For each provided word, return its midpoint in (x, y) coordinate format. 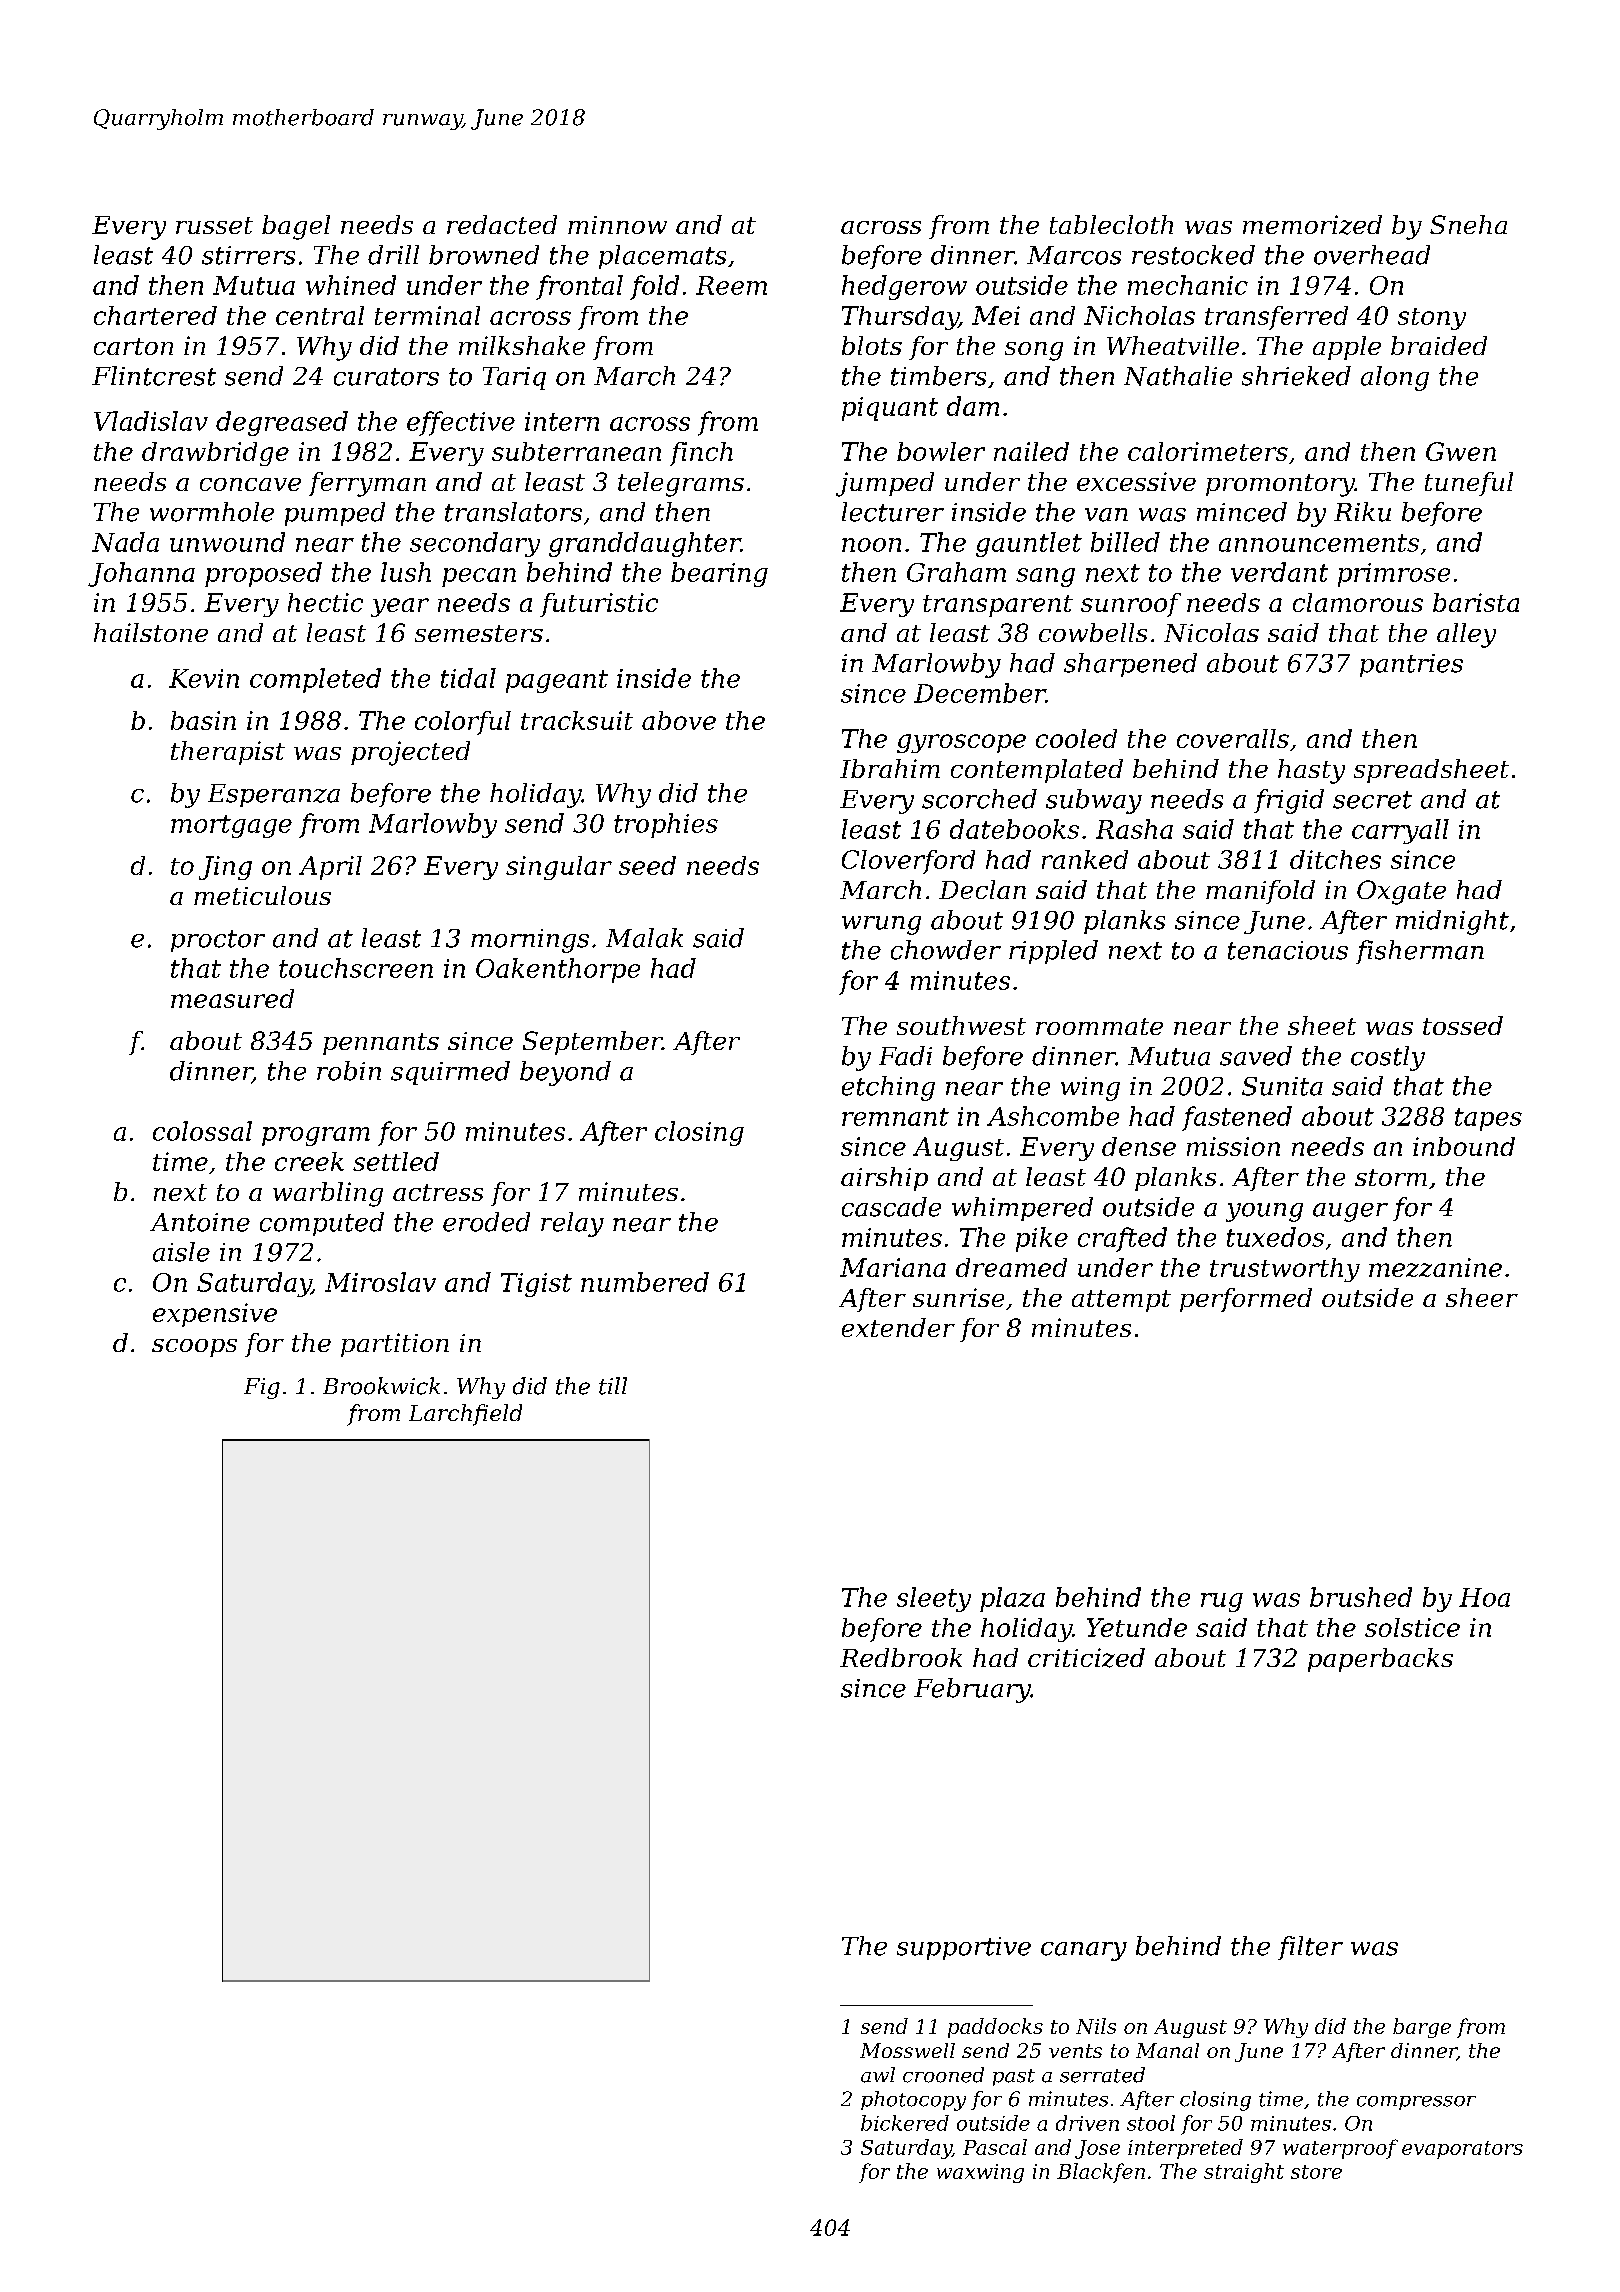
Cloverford (908, 862)
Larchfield (465, 1415)
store (1316, 2172)
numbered (645, 1282)
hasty (1311, 771)
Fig (262, 1388)
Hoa (1484, 1597)
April (330, 868)
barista (1476, 602)
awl (878, 2075)
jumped (885, 484)
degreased (282, 423)
